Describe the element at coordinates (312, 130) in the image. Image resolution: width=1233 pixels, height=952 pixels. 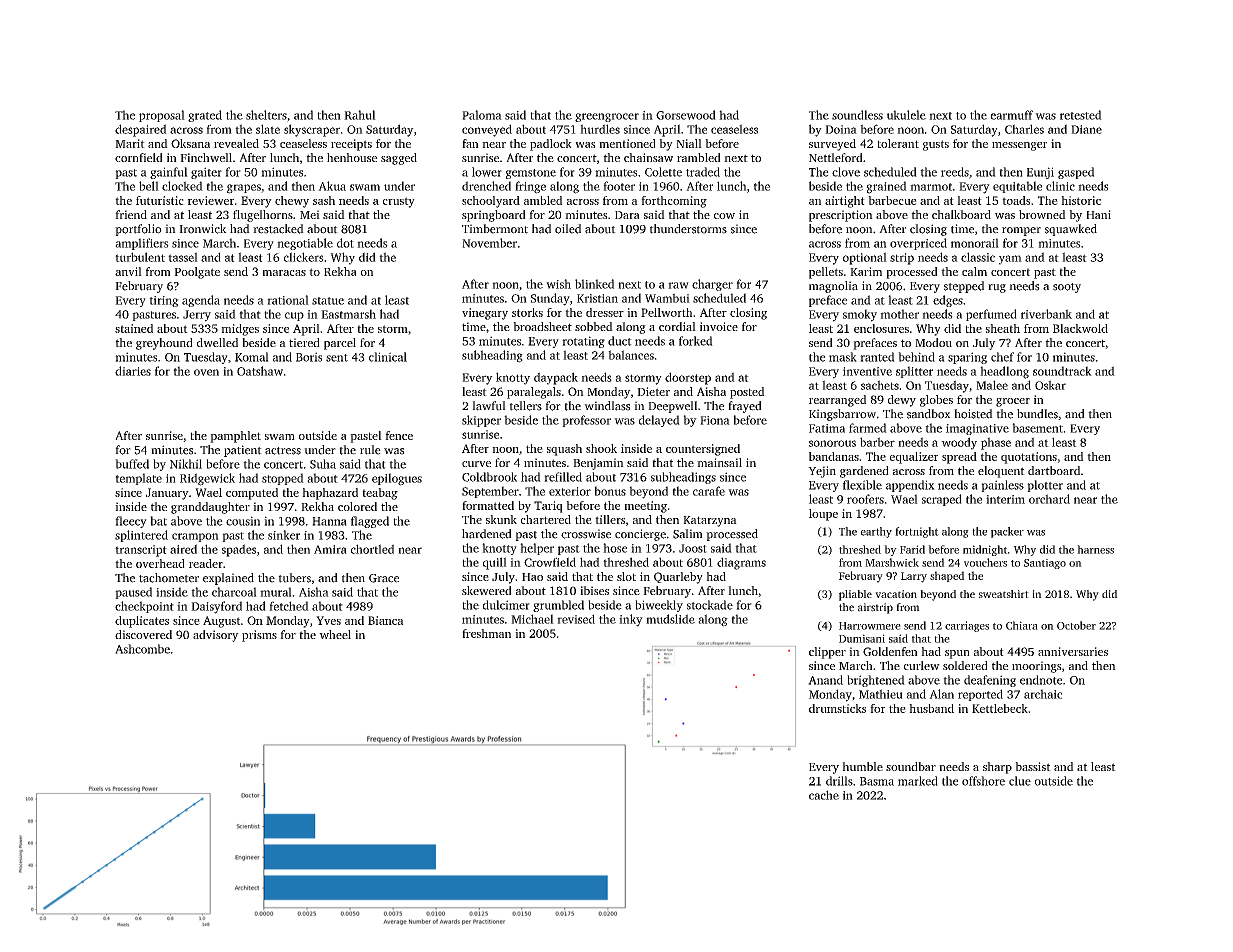
I see `skyscraper` at that location.
